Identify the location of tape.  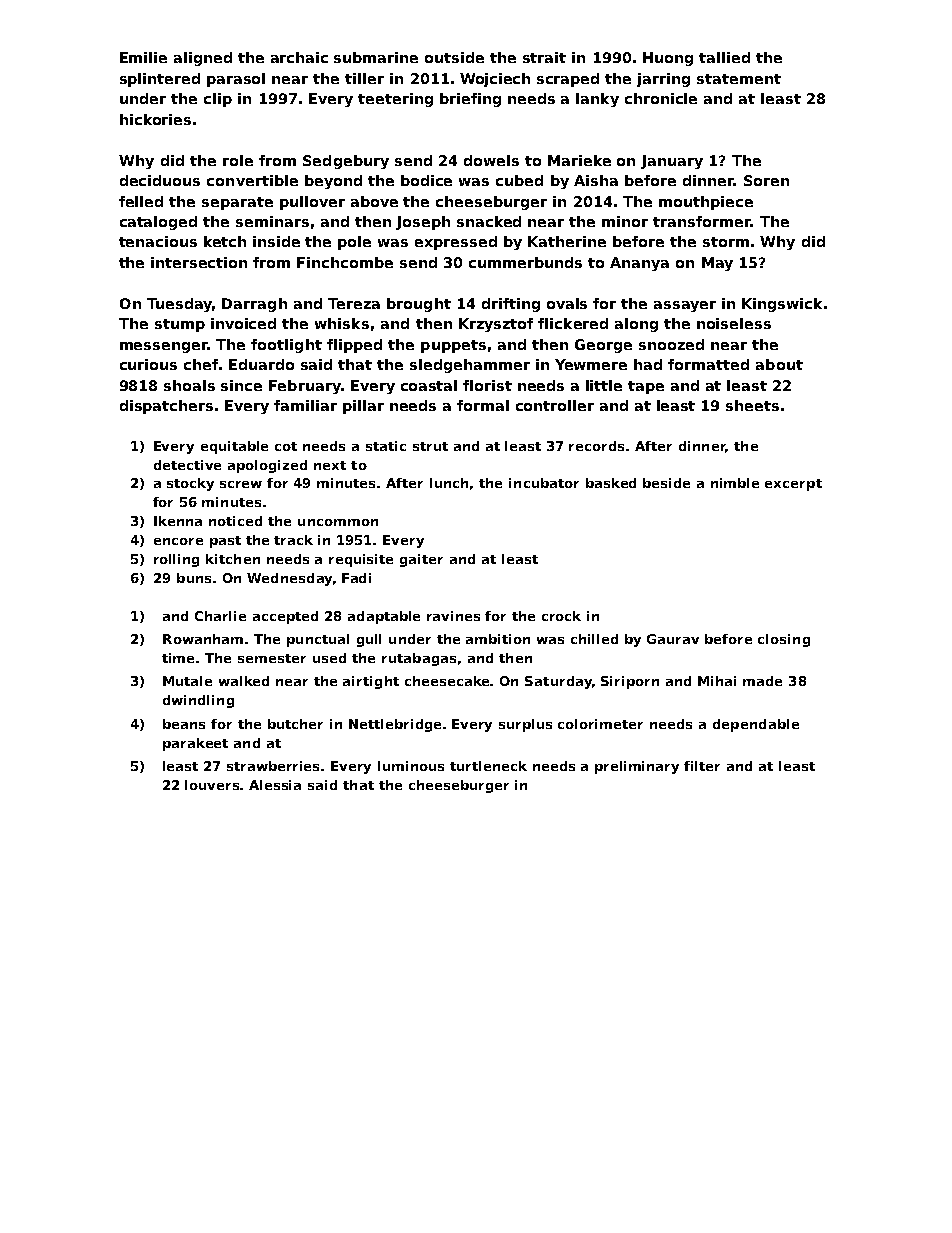
(646, 387).
